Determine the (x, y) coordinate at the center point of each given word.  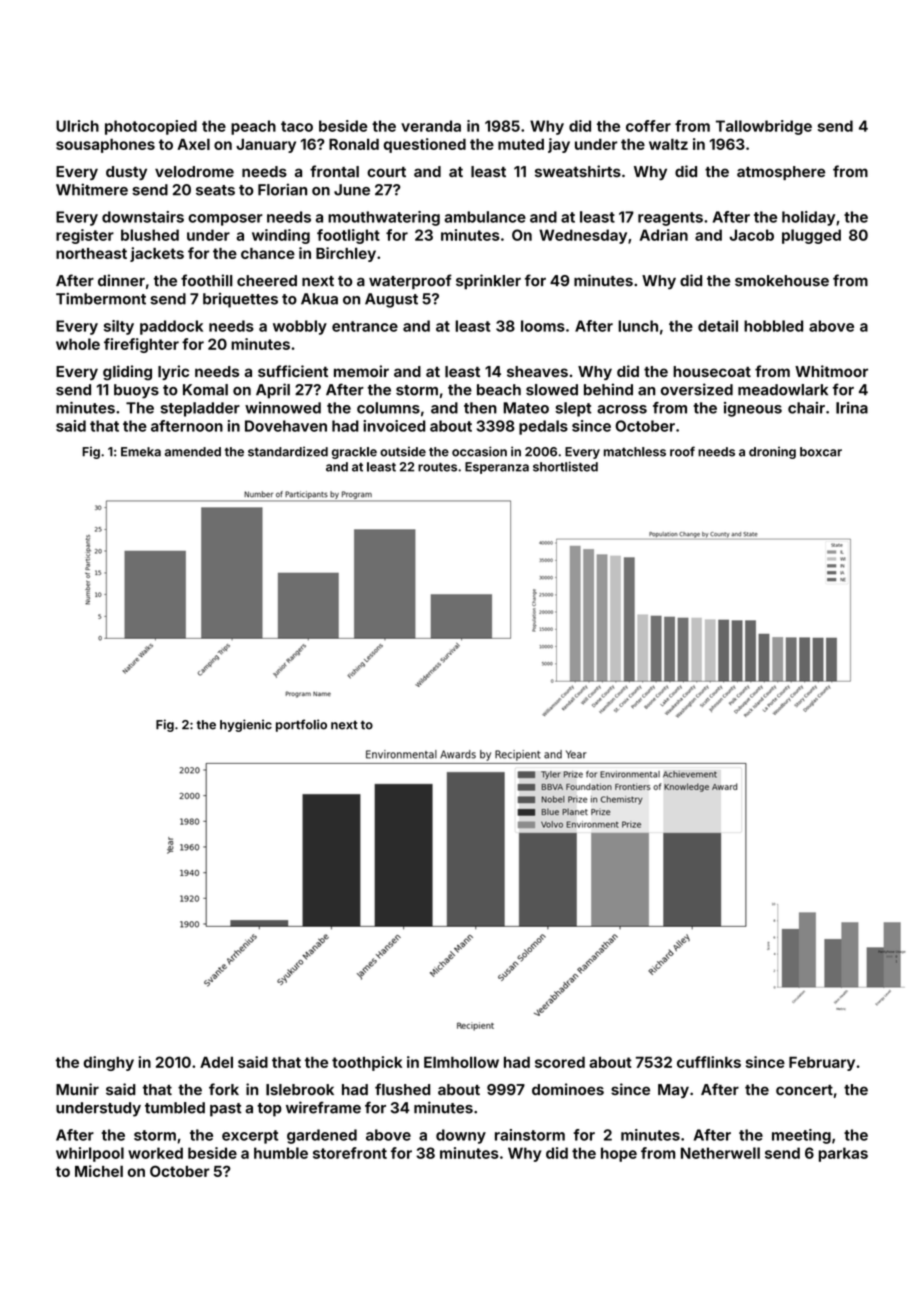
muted (521, 144)
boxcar (821, 452)
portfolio (301, 725)
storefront (350, 1153)
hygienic (246, 725)
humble (281, 1153)
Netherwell (720, 1153)
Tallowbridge (764, 127)
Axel (193, 144)
